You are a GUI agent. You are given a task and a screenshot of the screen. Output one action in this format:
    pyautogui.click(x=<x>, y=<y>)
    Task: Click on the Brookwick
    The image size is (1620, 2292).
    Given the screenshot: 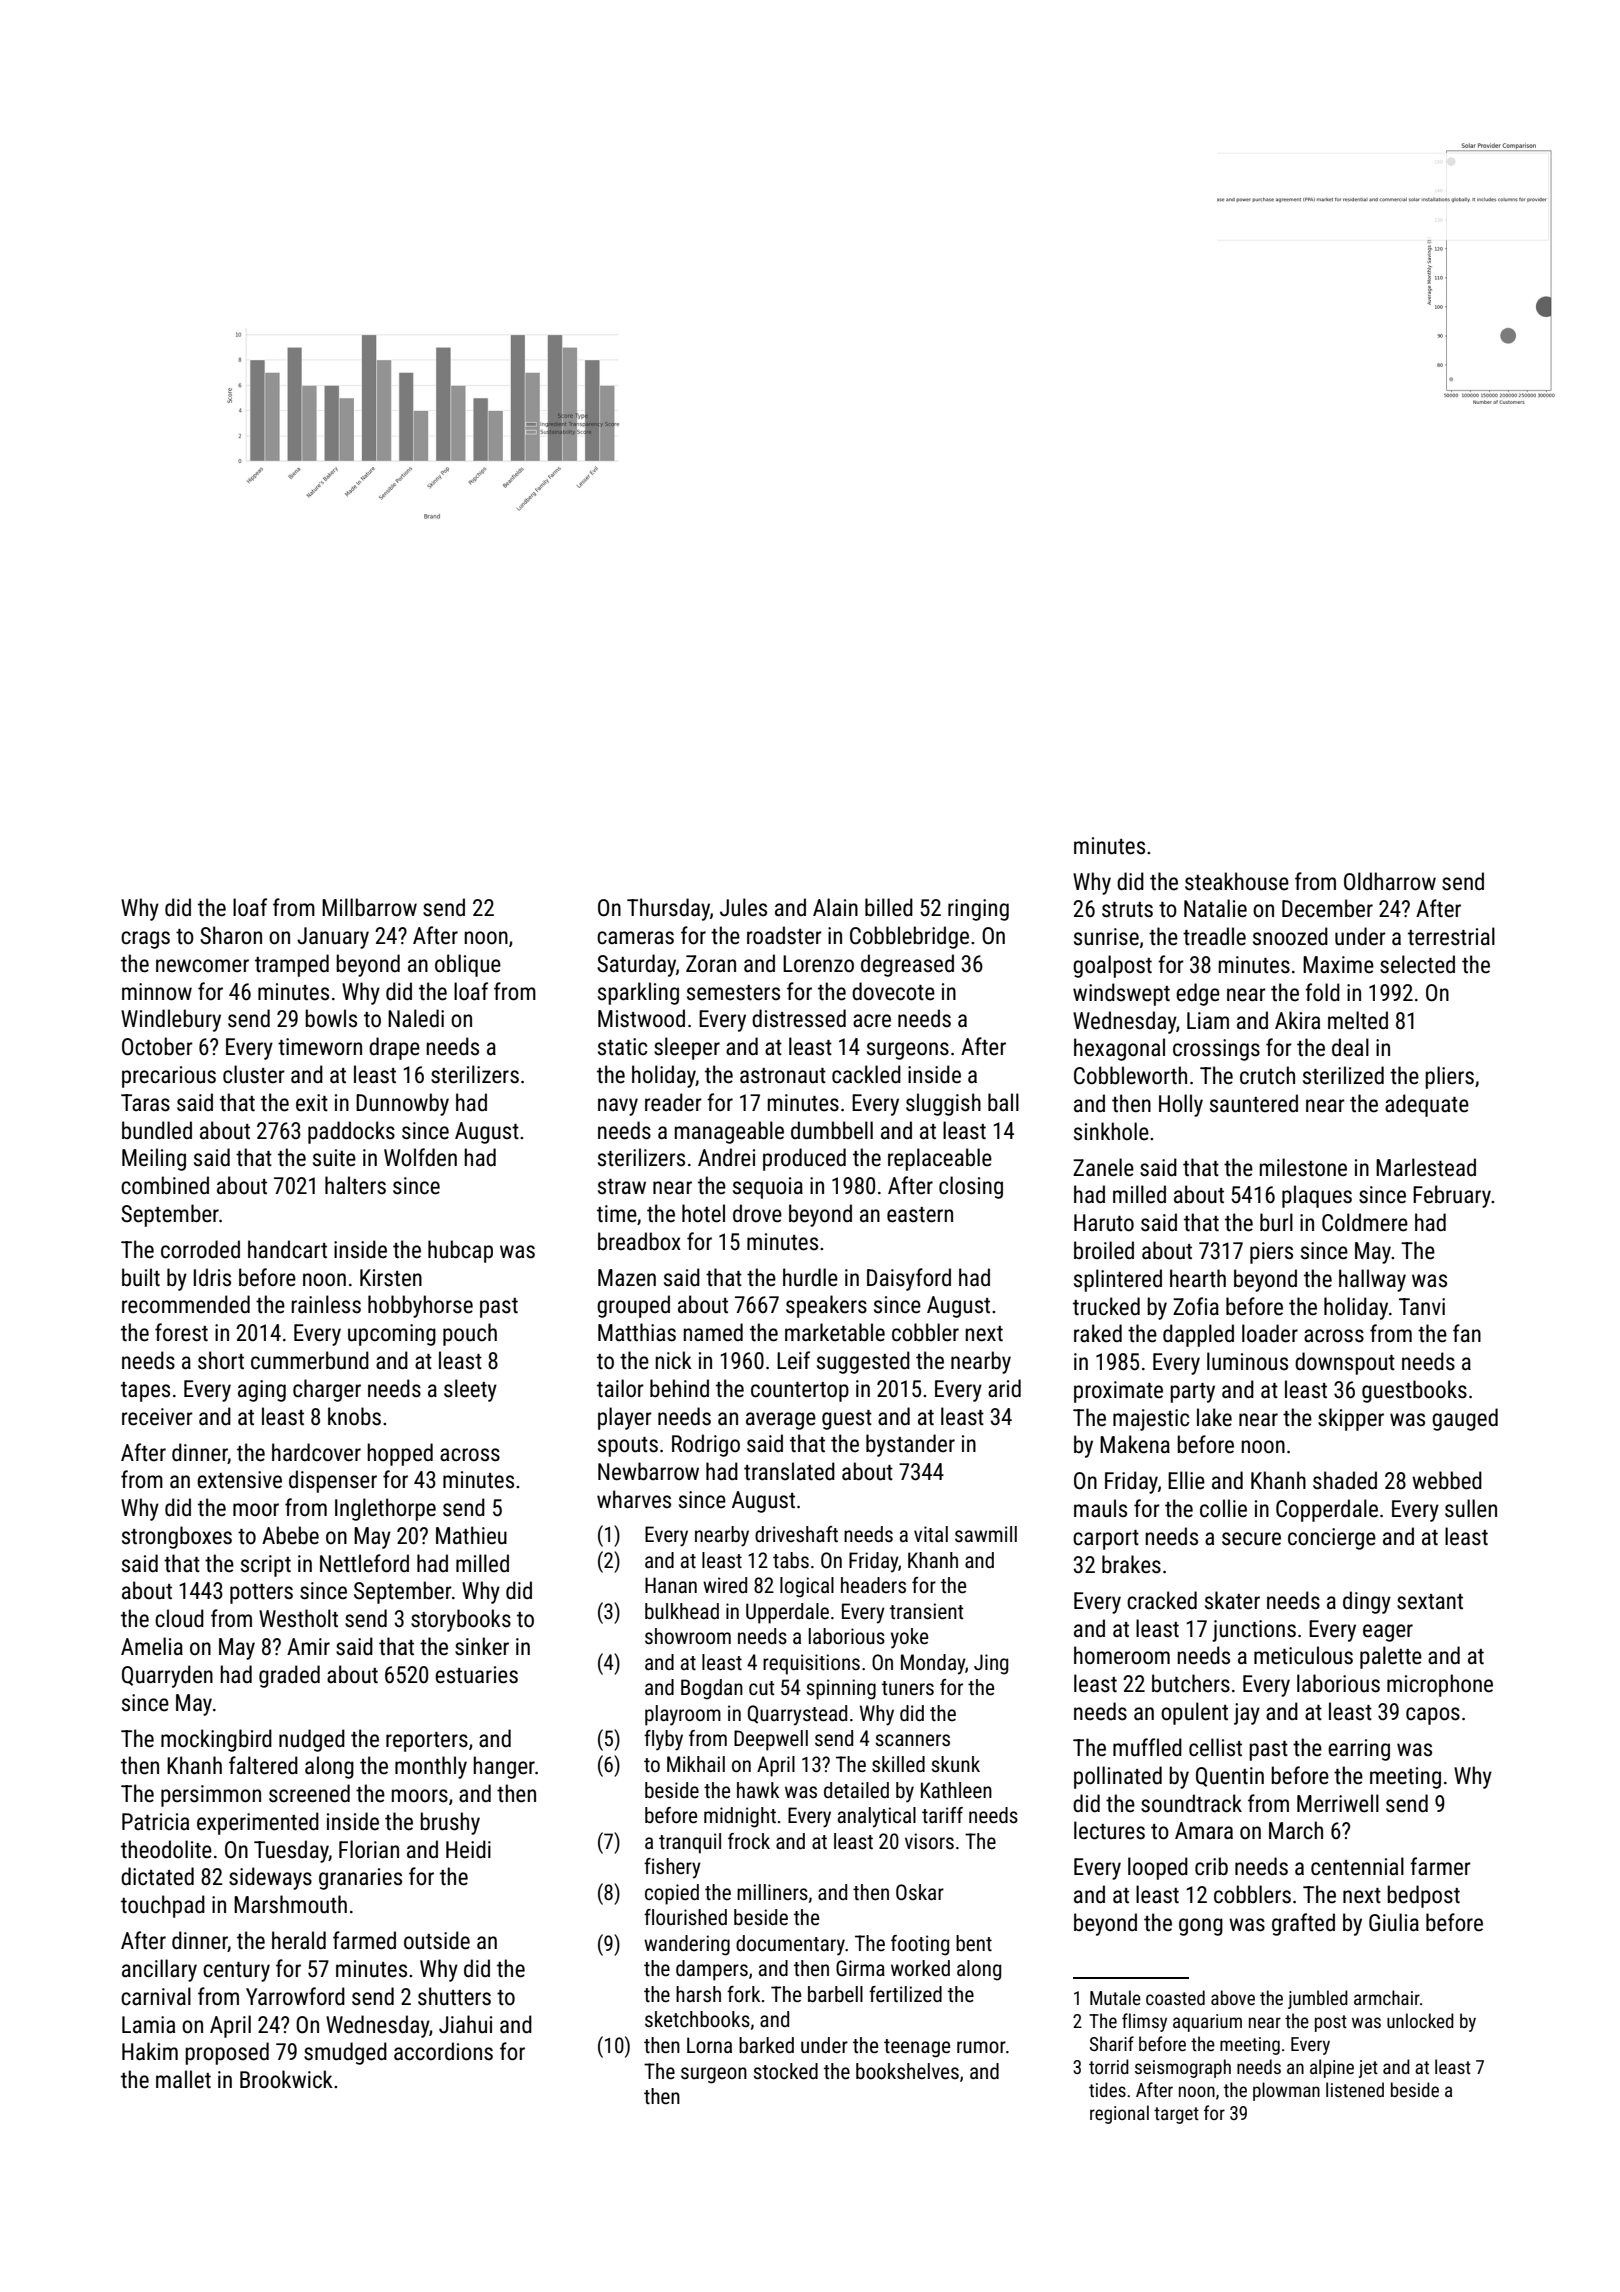 What is the action you would take?
    pyautogui.click(x=286, y=2079)
